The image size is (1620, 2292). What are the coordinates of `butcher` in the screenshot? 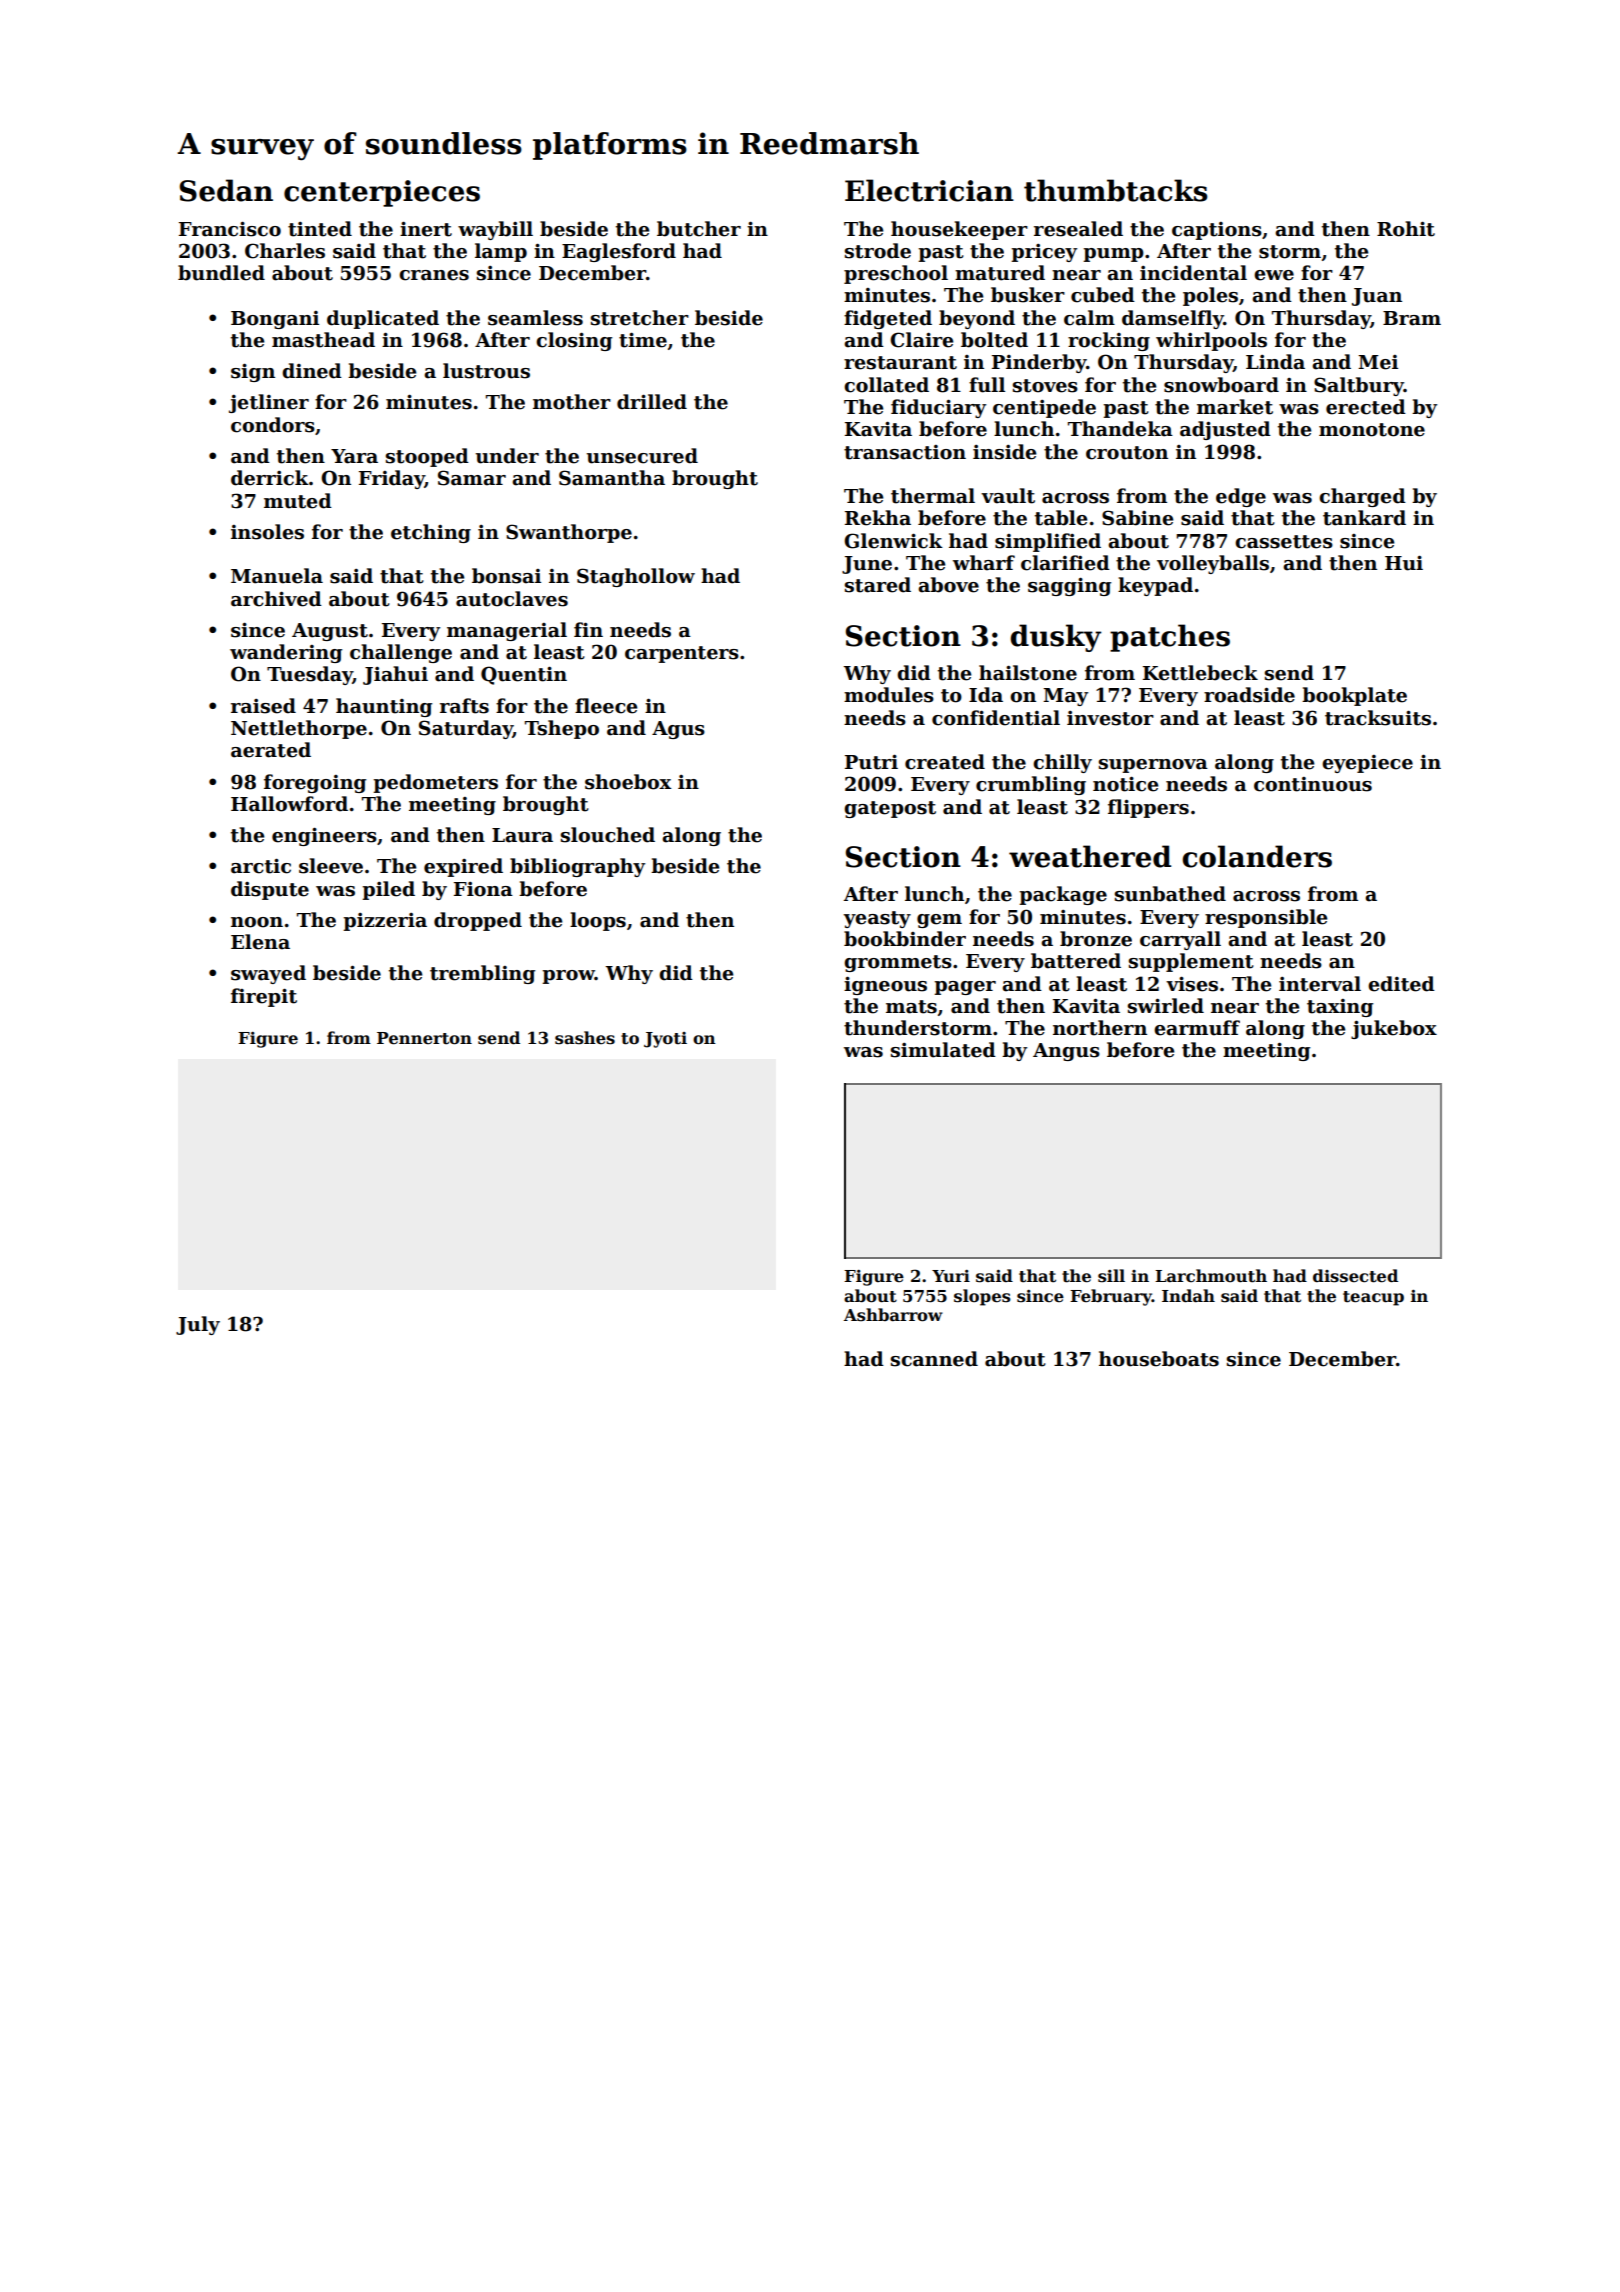 It's located at (699, 229).
